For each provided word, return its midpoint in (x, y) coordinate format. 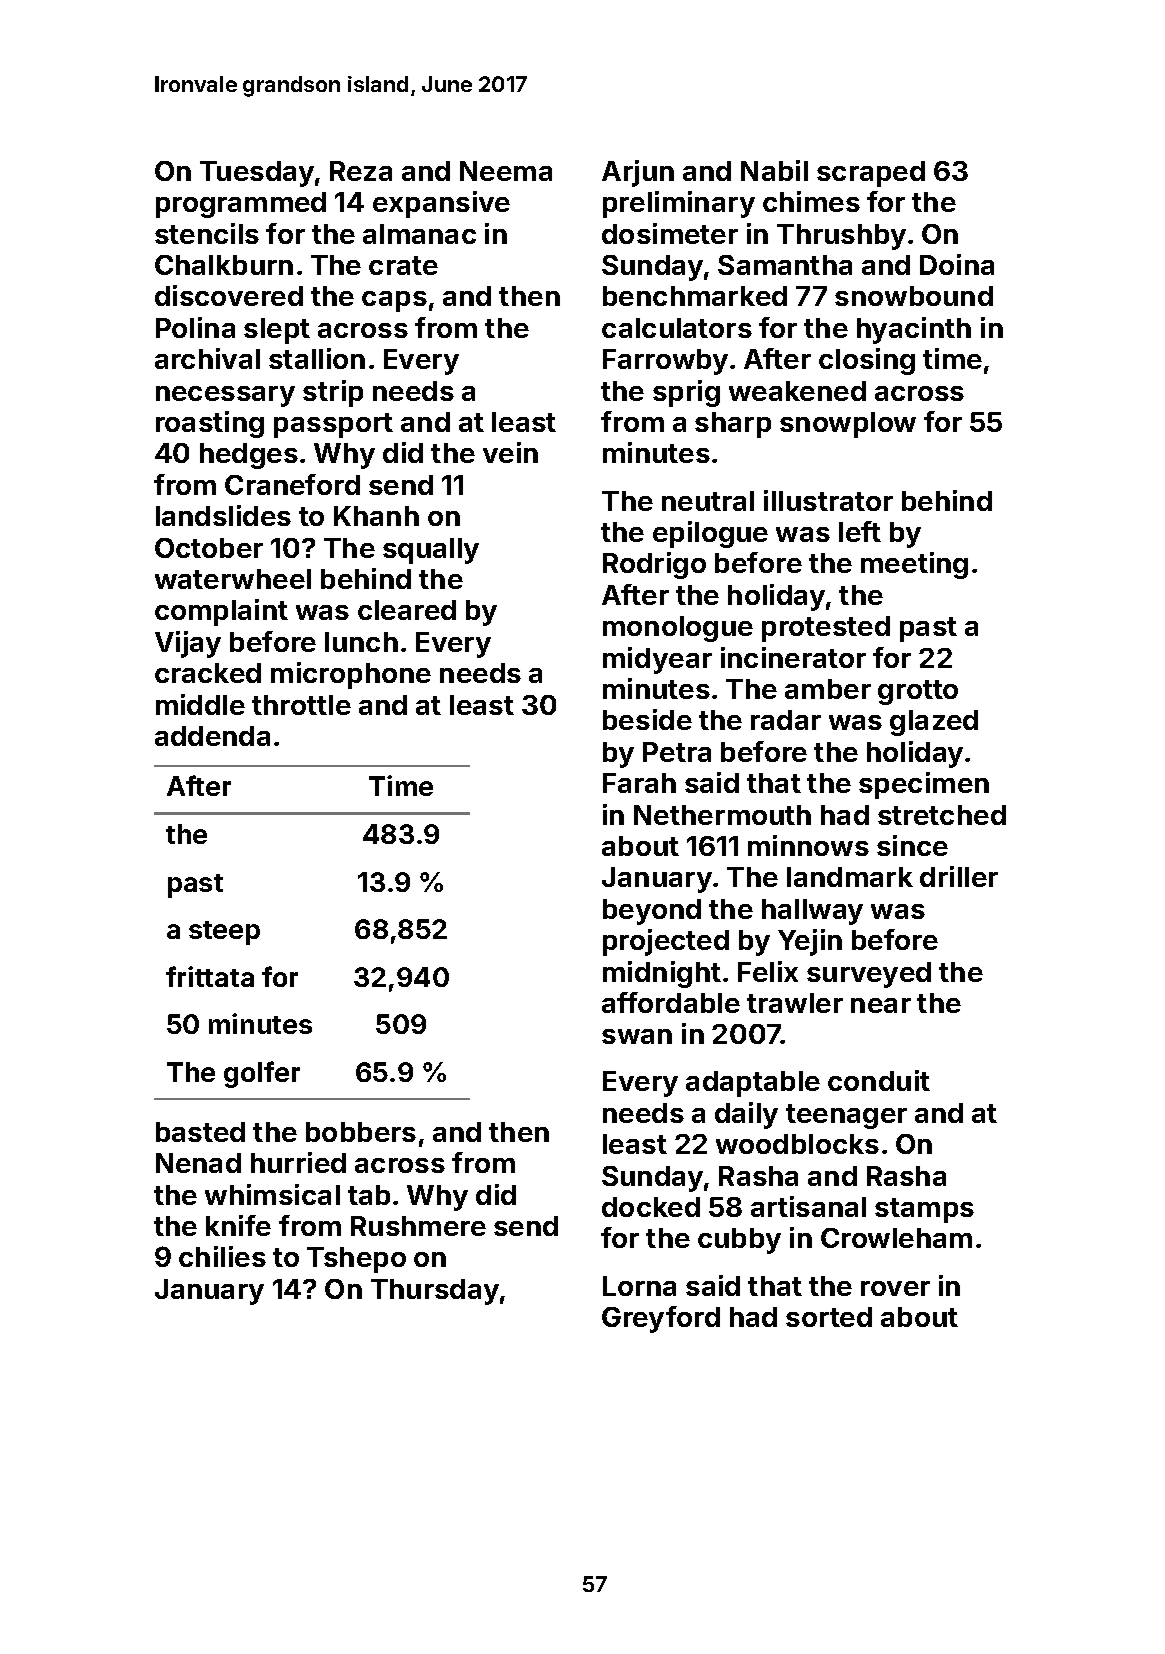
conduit (879, 1080)
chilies (222, 1256)
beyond (652, 912)
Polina (195, 327)
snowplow (848, 425)
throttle (301, 705)
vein (510, 452)
